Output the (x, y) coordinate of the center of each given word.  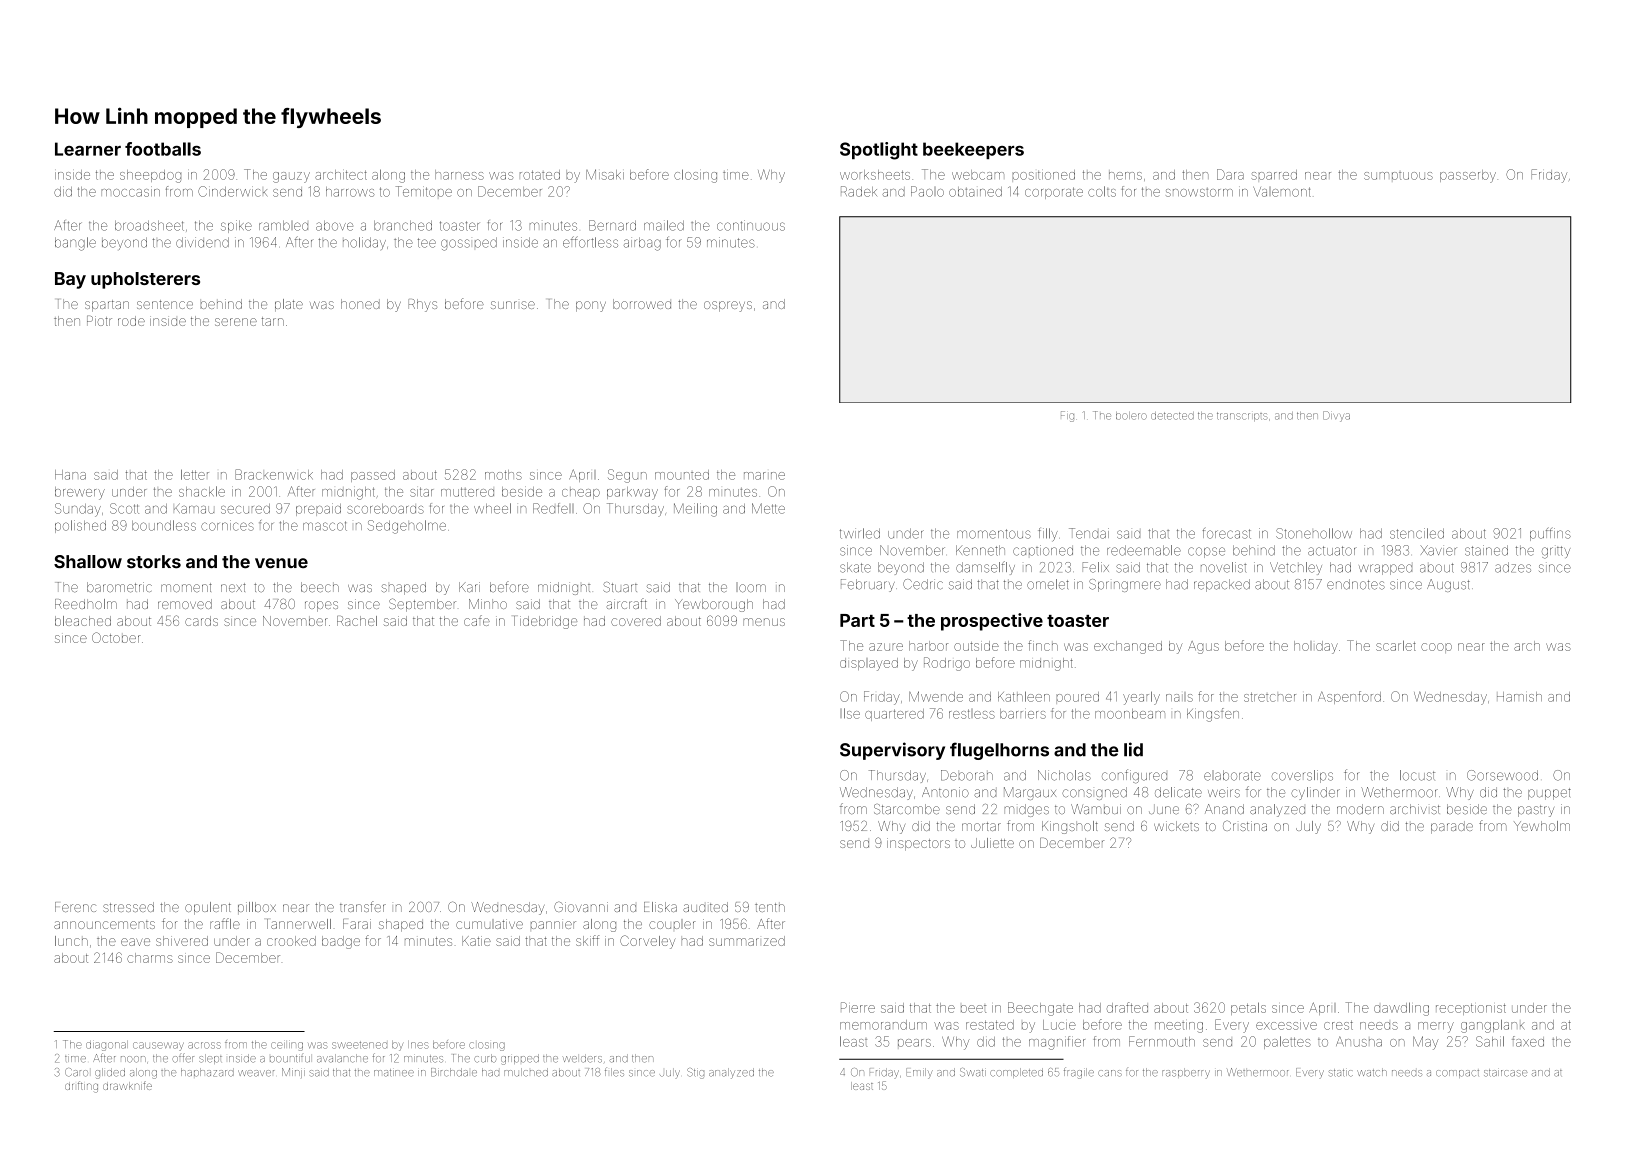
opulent (208, 908)
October (116, 637)
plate (289, 305)
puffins (1550, 534)
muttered (467, 492)
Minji (293, 1073)
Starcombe (907, 809)
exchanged (1128, 647)
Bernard (612, 225)
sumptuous (1398, 176)
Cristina (1245, 825)
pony (591, 306)
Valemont (1282, 192)
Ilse (850, 713)
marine (764, 476)
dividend (202, 242)
